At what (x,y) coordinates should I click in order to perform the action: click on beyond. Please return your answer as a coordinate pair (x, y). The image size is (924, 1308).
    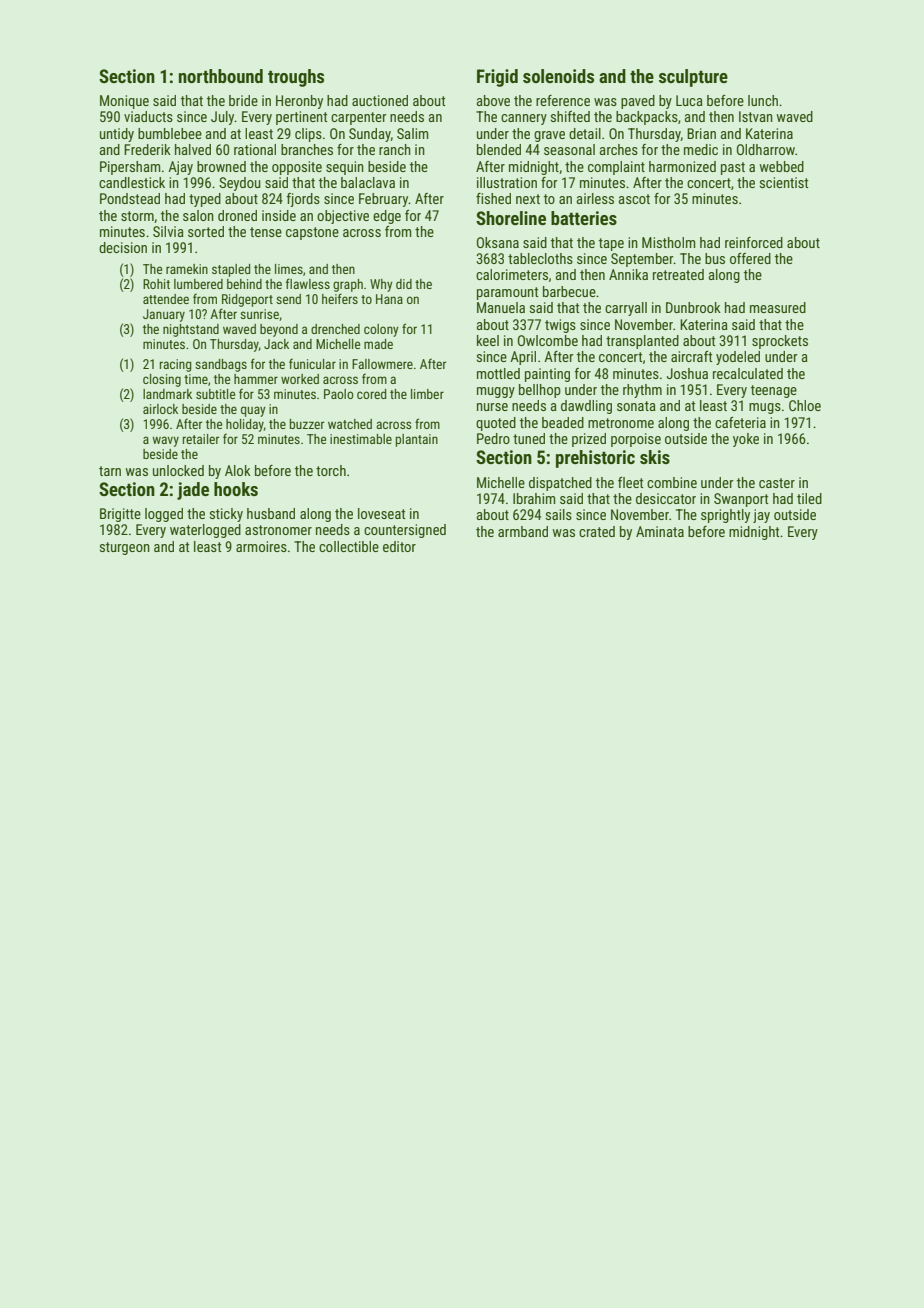
    Looking at the image, I should click on (279, 330).
